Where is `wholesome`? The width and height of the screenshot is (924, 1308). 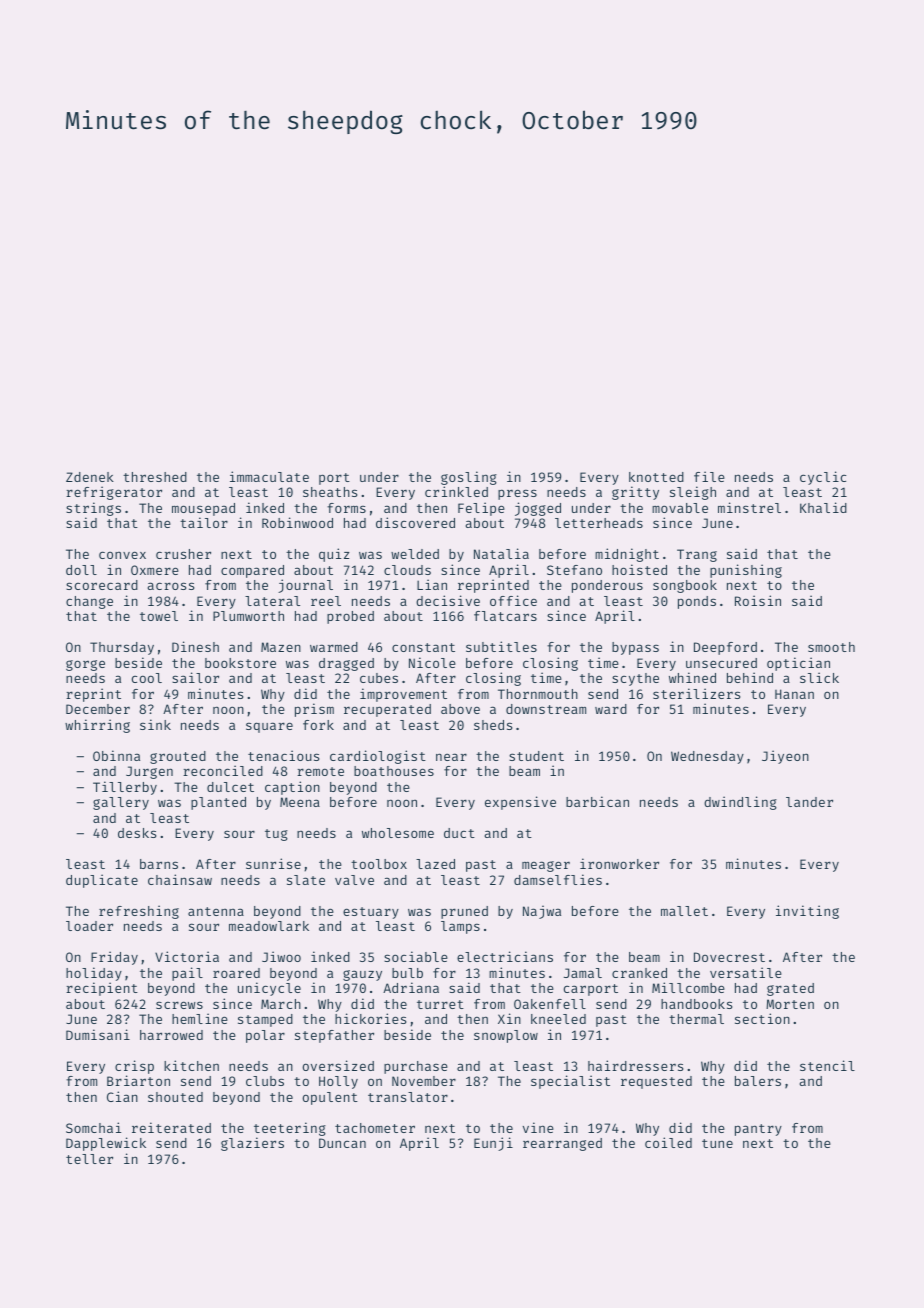 wholesome is located at coordinates (398, 833).
